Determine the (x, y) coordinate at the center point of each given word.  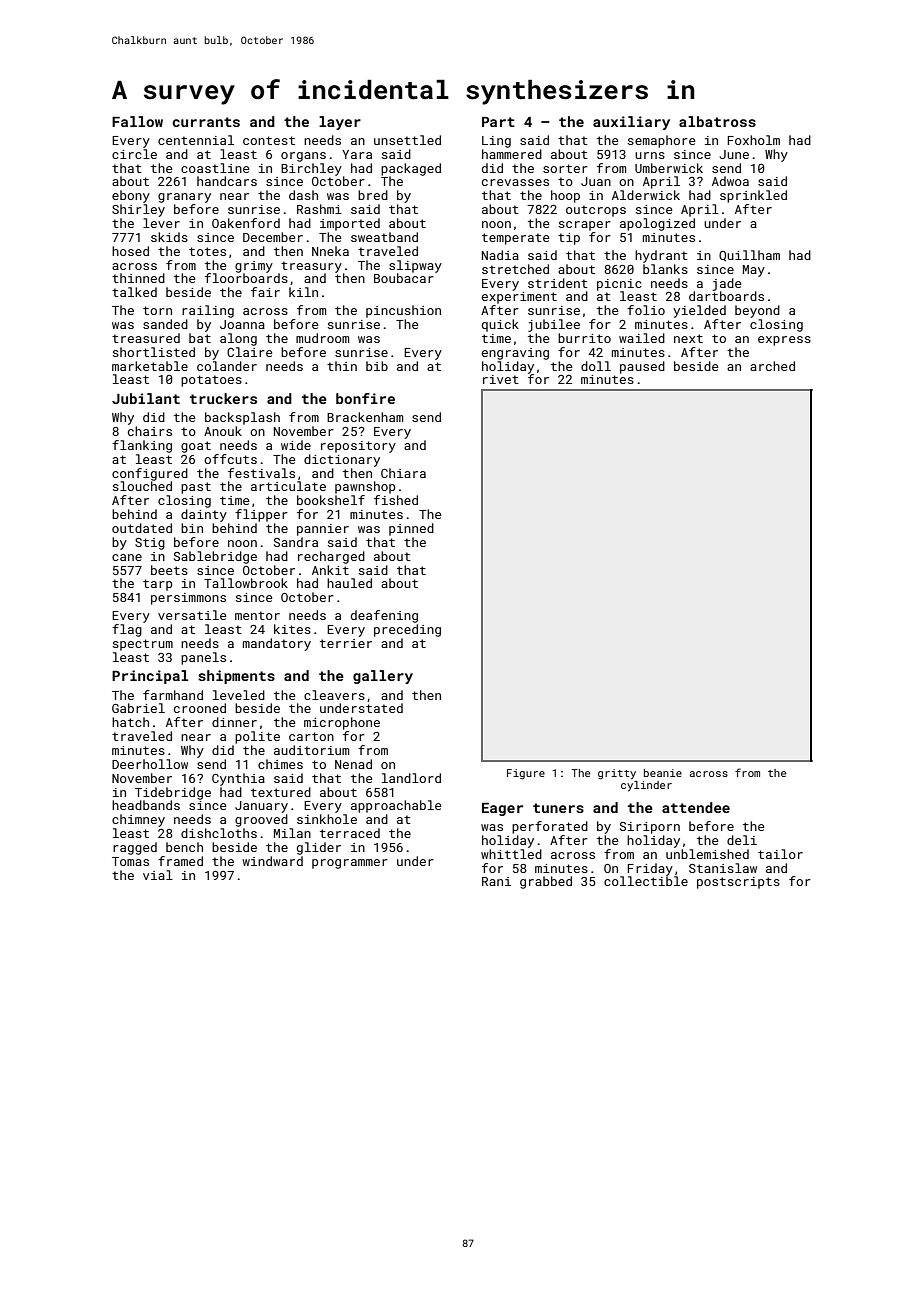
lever (161, 223)
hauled (349, 583)
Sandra (296, 542)
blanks (665, 269)
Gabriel (138, 708)
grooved (261, 820)
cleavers (334, 695)
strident (558, 283)
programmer (350, 864)
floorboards (246, 278)
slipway (415, 266)
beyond (757, 311)
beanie (663, 773)
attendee (696, 807)
